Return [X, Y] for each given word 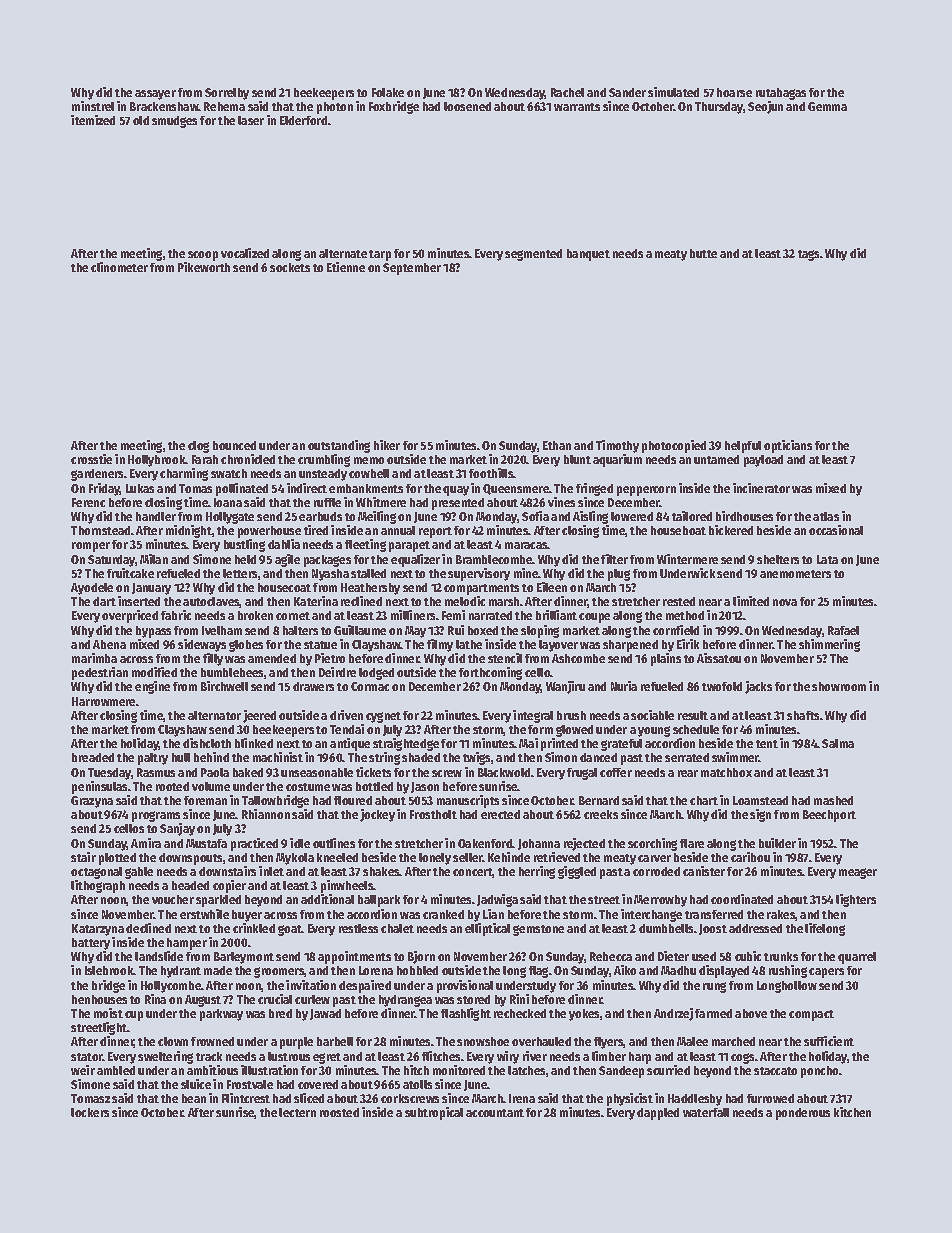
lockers [90, 1112]
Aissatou [719, 658]
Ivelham [222, 630]
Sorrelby [227, 94]
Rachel [567, 92]
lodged [376, 674]
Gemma [827, 106]
